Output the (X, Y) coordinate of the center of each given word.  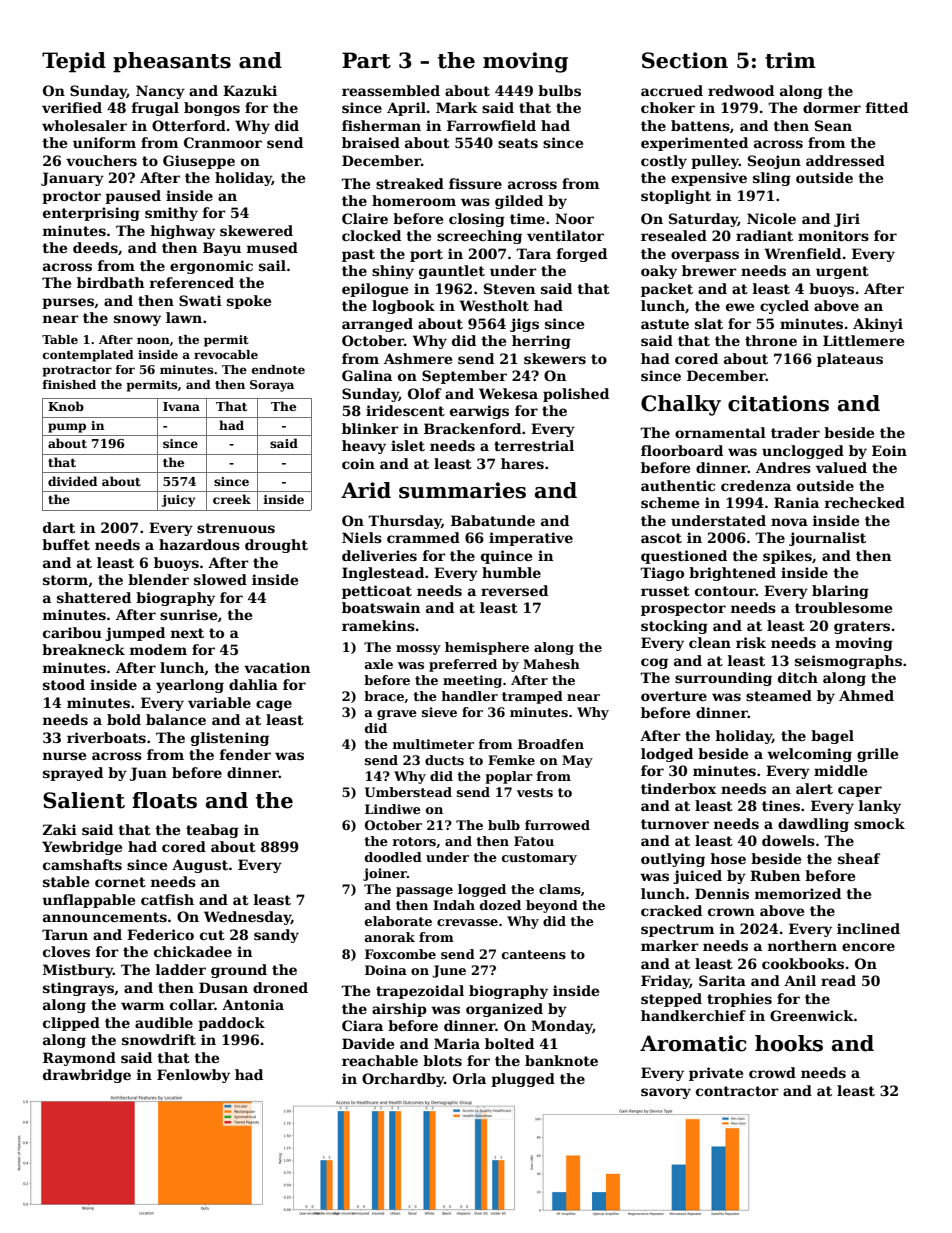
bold (124, 719)
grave (397, 715)
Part (366, 60)
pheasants (172, 62)
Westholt (494, 305)
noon (153, 340)
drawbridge (87, 1076)
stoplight (676, 197)
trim (790, 60)
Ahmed (866, 695)
